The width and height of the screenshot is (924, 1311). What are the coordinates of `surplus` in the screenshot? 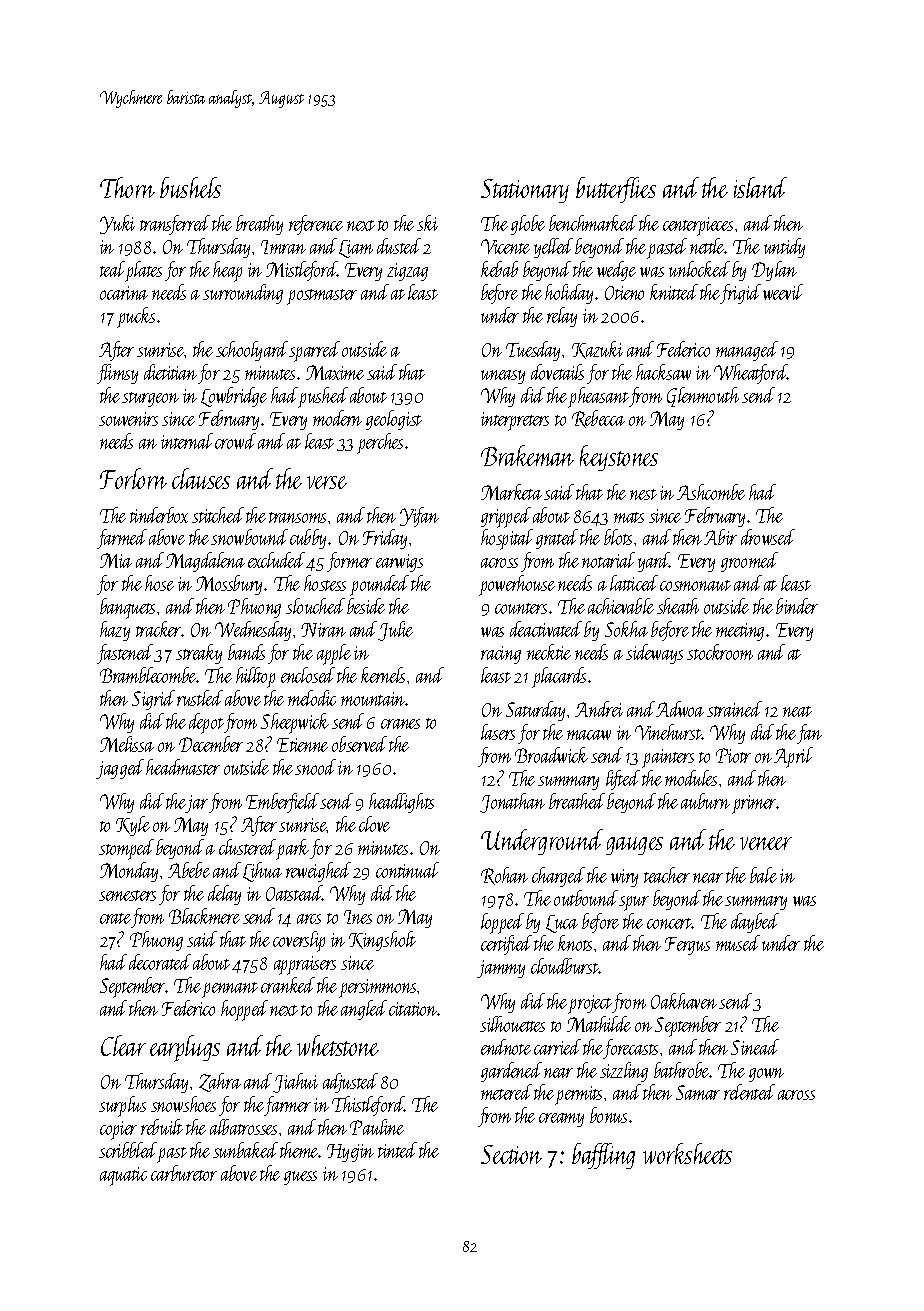 It's located at (122, 1106).
